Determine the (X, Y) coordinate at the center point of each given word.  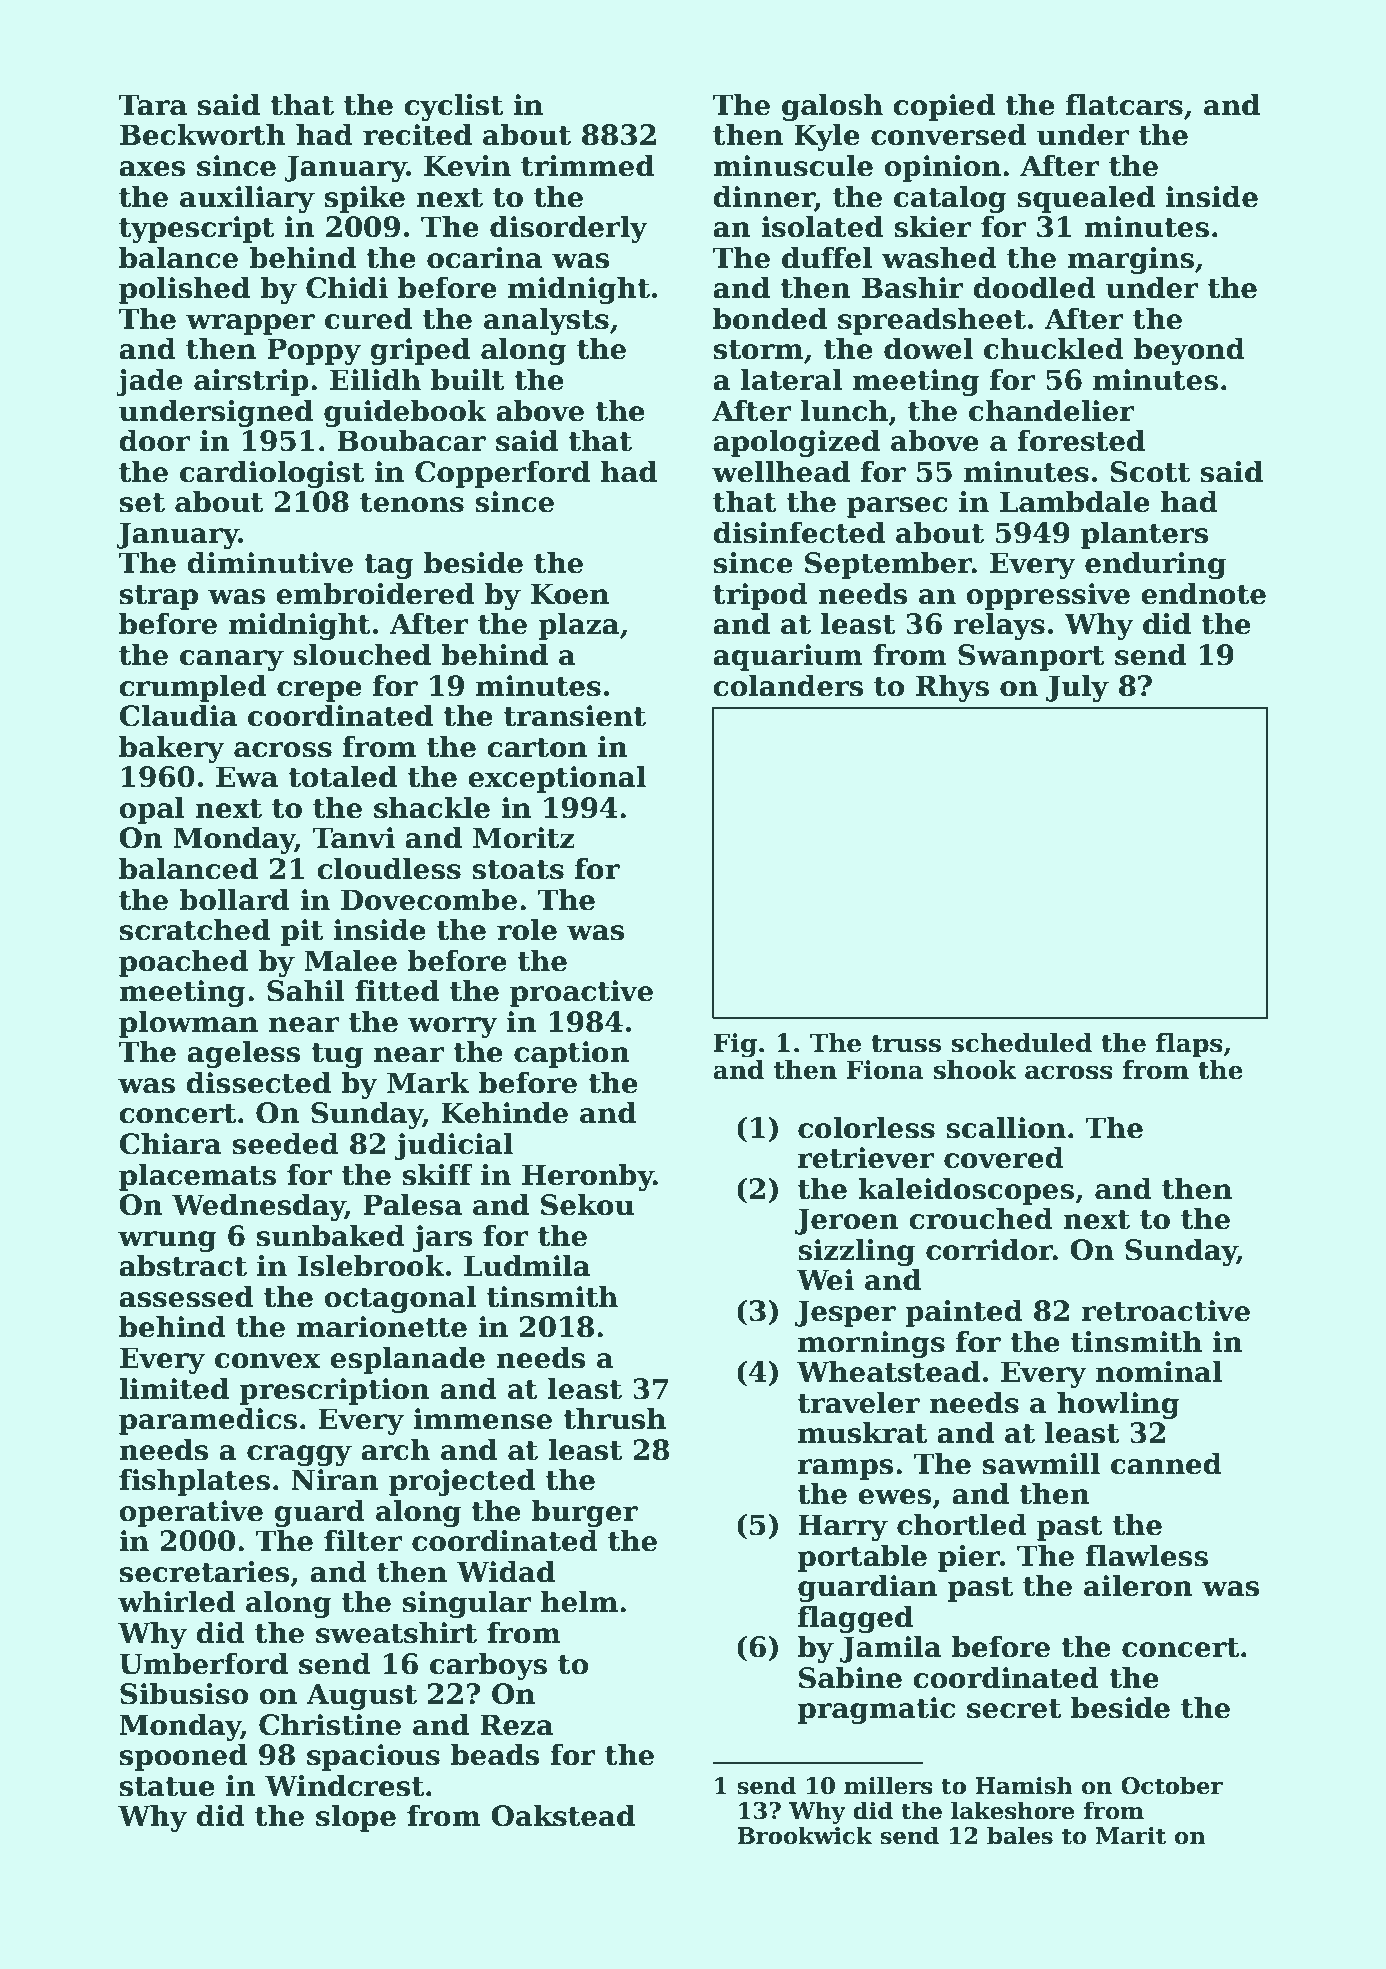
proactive (581, 993)
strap (159, 597)
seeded (286, 1143)
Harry (843, 1527)
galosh (832, 107)
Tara (153, 105)
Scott (1150, 472)
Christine (330, 1724)
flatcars (1124, 104)
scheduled (1021, 1043)
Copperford (502, 474)
